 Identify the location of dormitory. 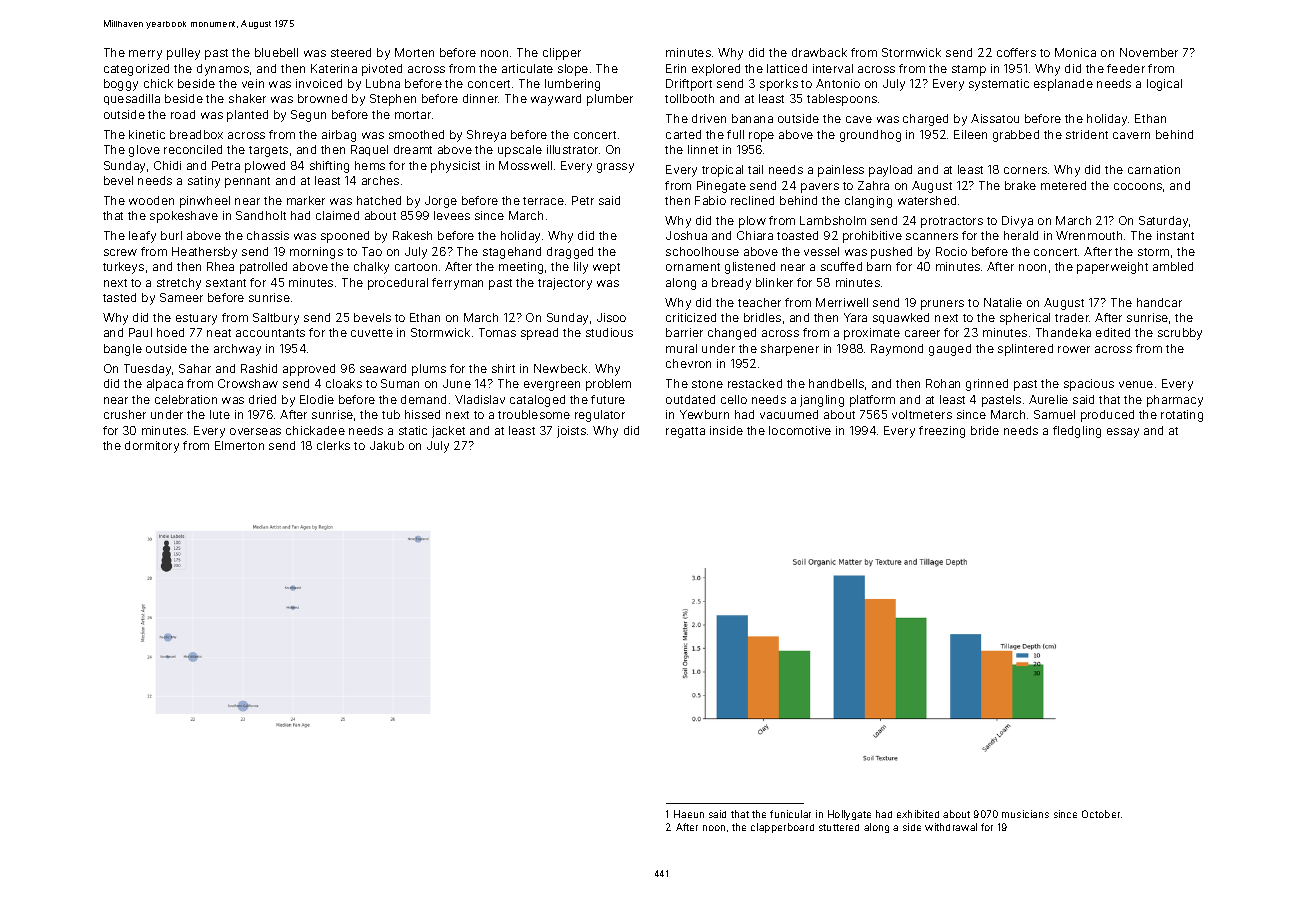
(152, 447).
